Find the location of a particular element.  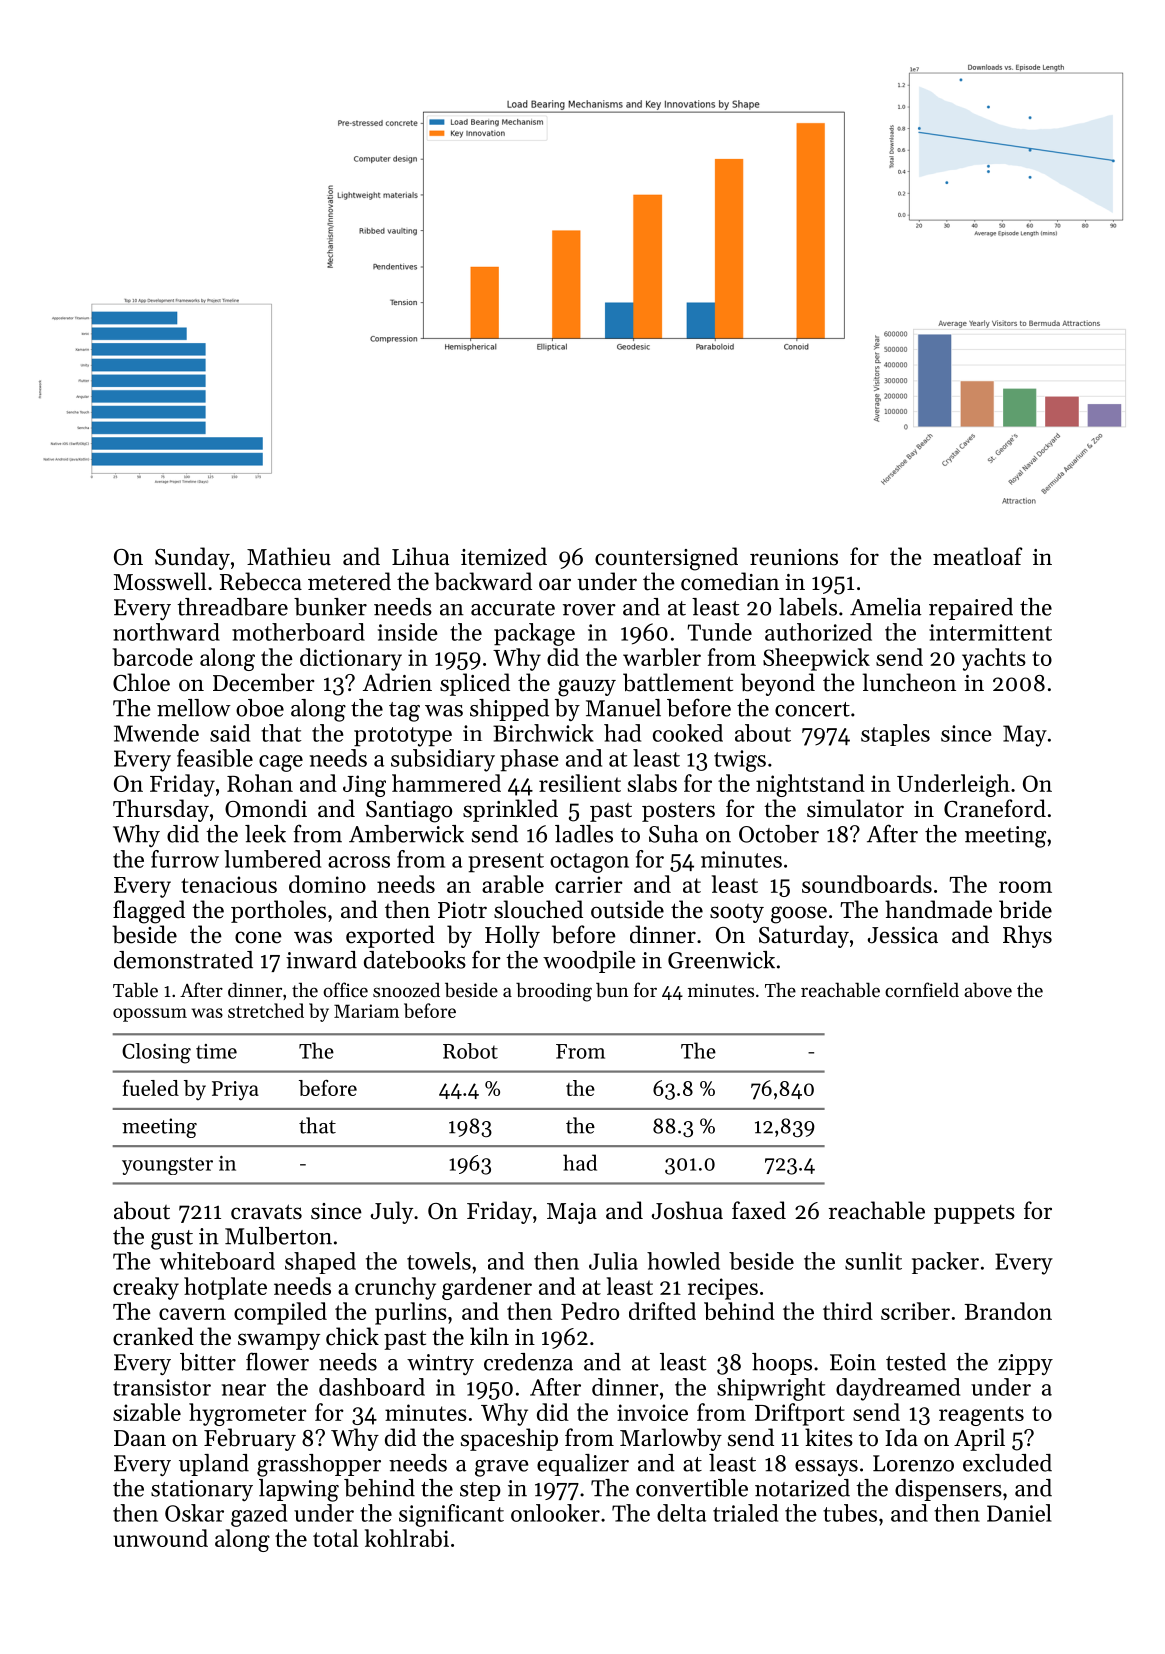

onlooker is located at coordinates (555, 1513).
